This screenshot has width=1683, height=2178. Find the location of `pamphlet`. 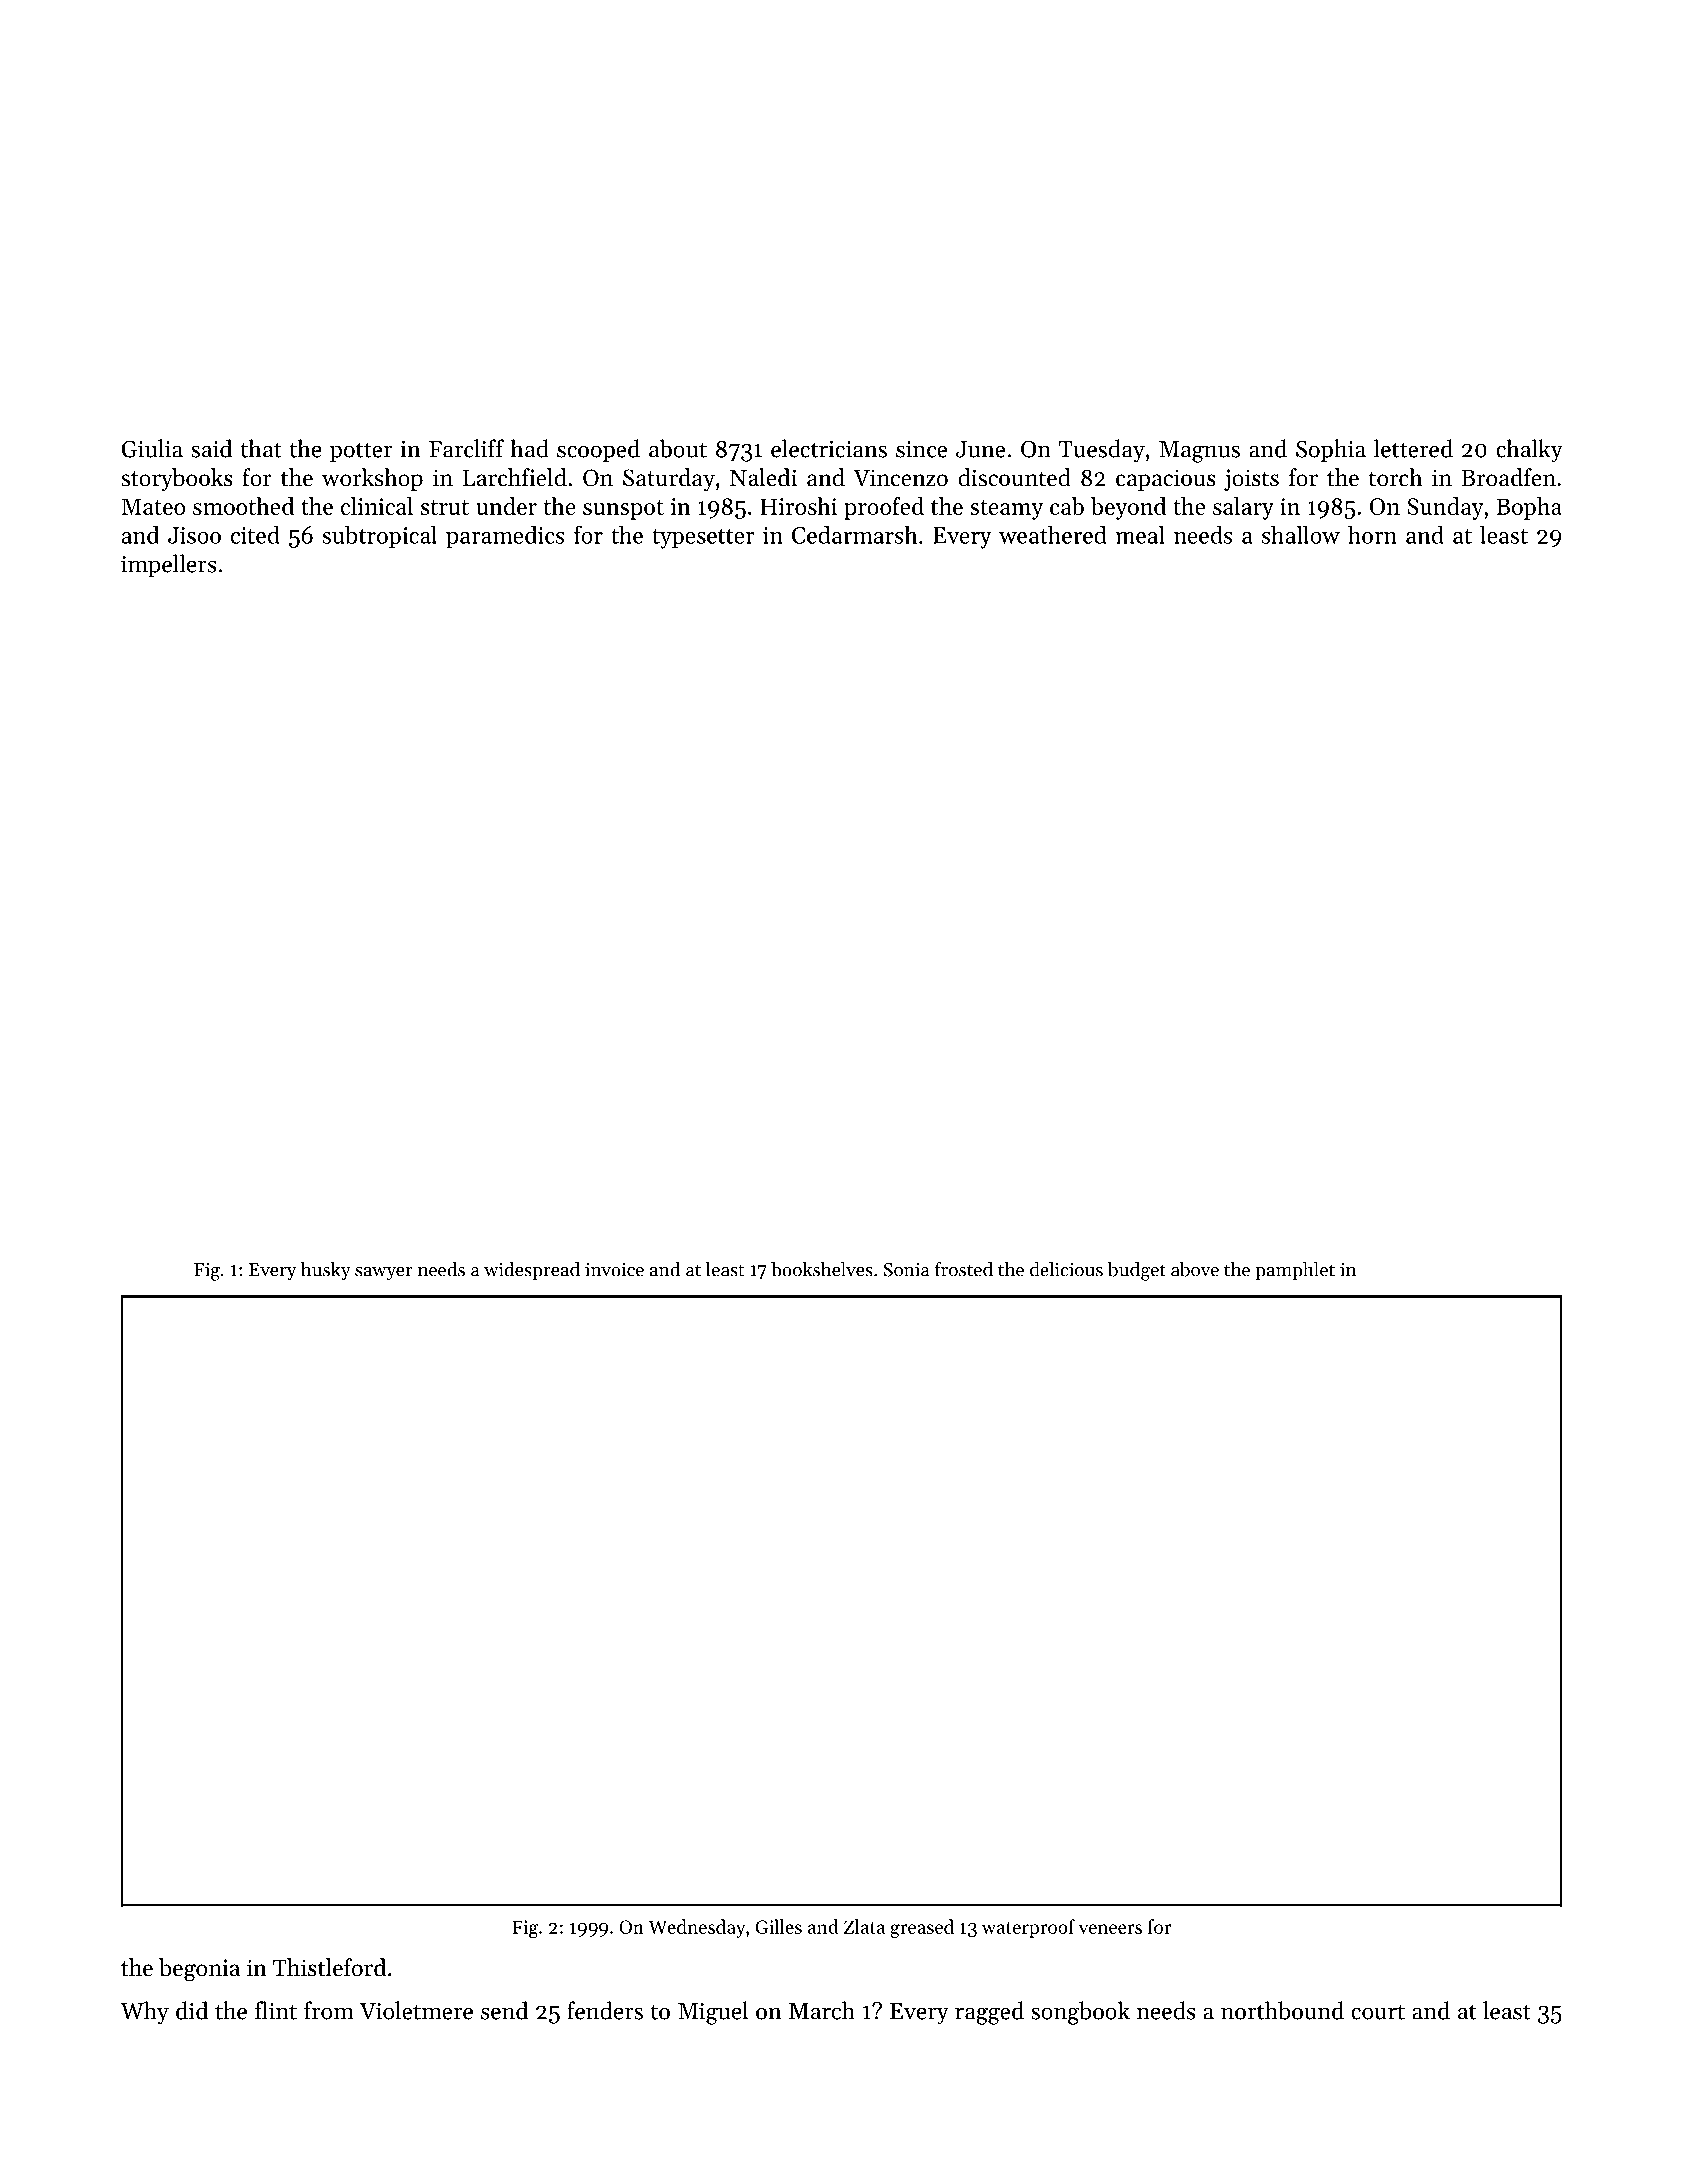

pamphlet is located at coordinates (1295, 1271).
